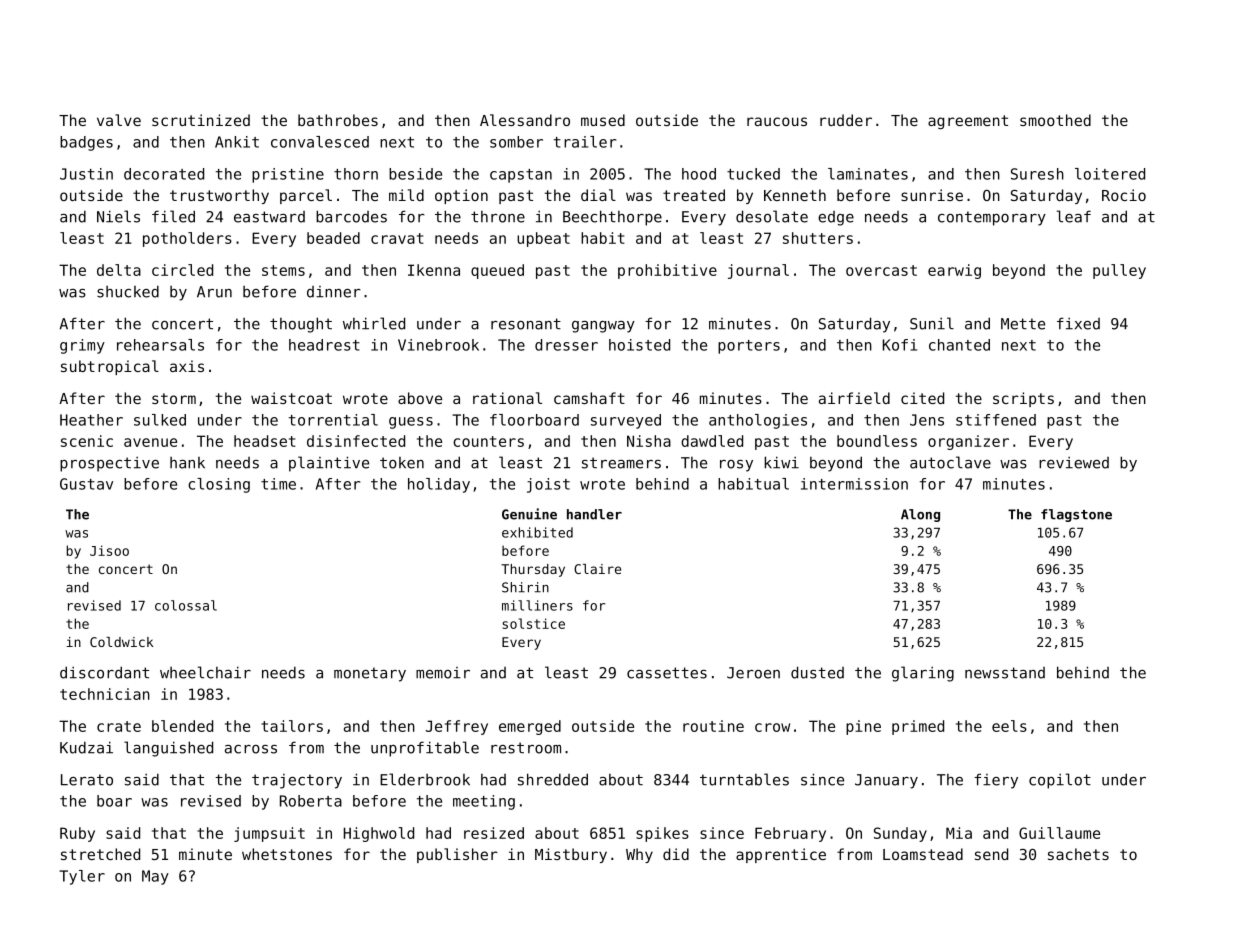 This screenshot has width=1233, height=952. What do you see at coordinates (932, 195) in the screenshot?
I see `sunrise` at bounding box center [932, 195].
